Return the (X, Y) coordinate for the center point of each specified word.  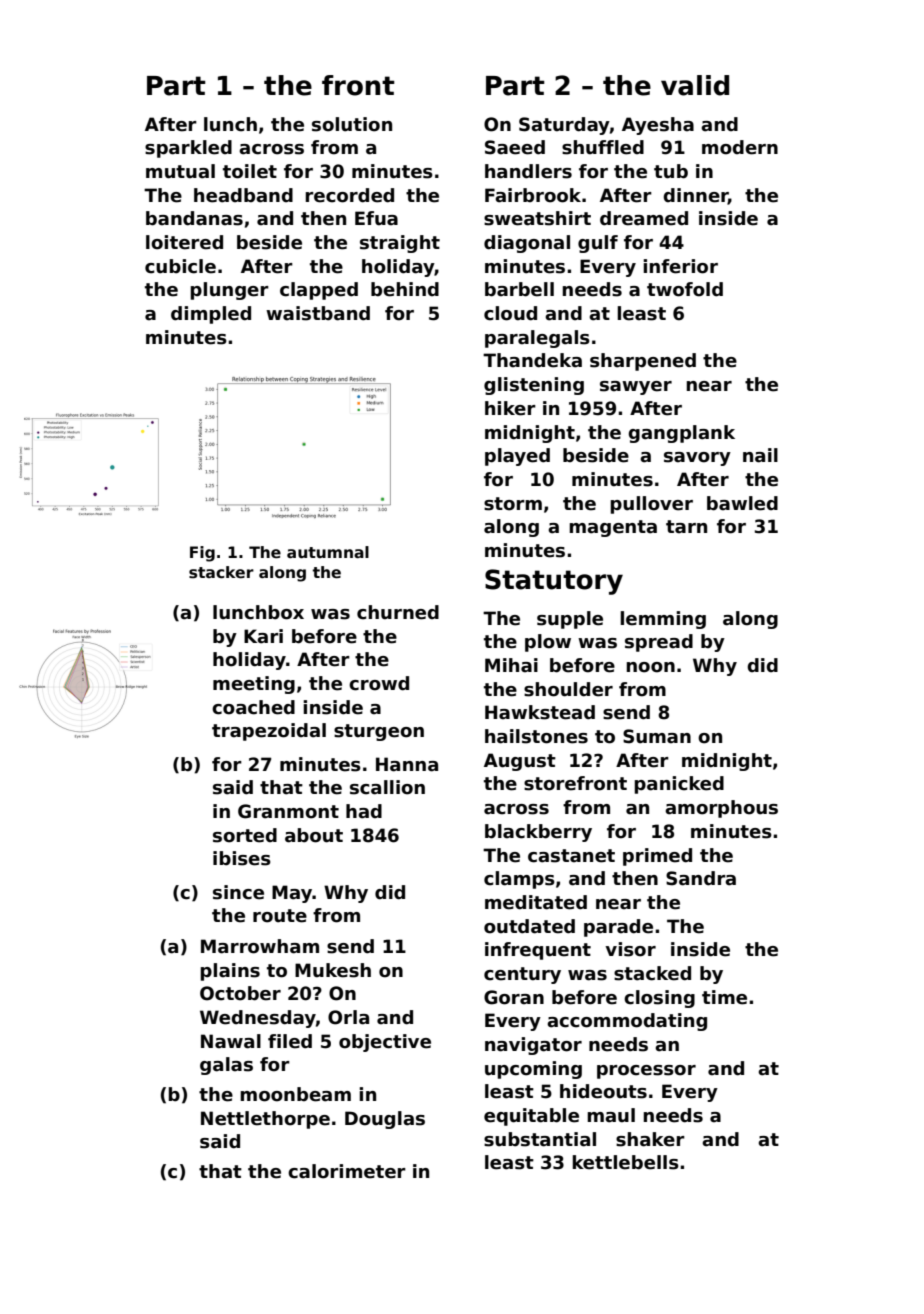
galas (226, 1066)
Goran (514, 997)
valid (695, 85)
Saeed (515, 147)
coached (253, 707)
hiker (510, 408)
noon (650, 667)
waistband (318, 313)
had (364, 811)
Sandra (701, 878)
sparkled (188, 149)
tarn (686, 527)
